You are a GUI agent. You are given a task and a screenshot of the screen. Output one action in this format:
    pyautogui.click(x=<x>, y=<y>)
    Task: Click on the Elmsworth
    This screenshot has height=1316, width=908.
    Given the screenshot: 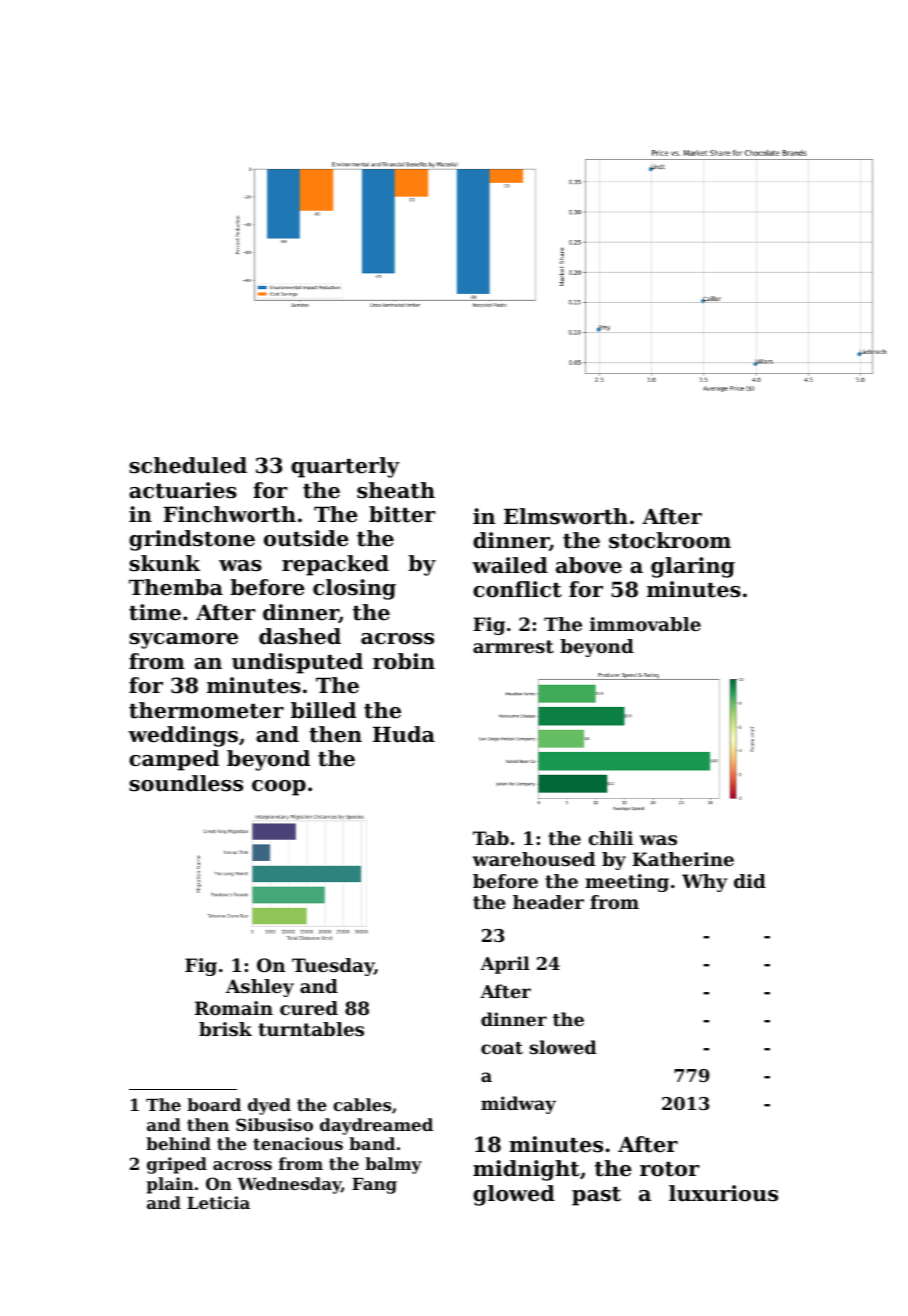 What is the action you would take?
    pyautogui.click(x=566, y=516)
